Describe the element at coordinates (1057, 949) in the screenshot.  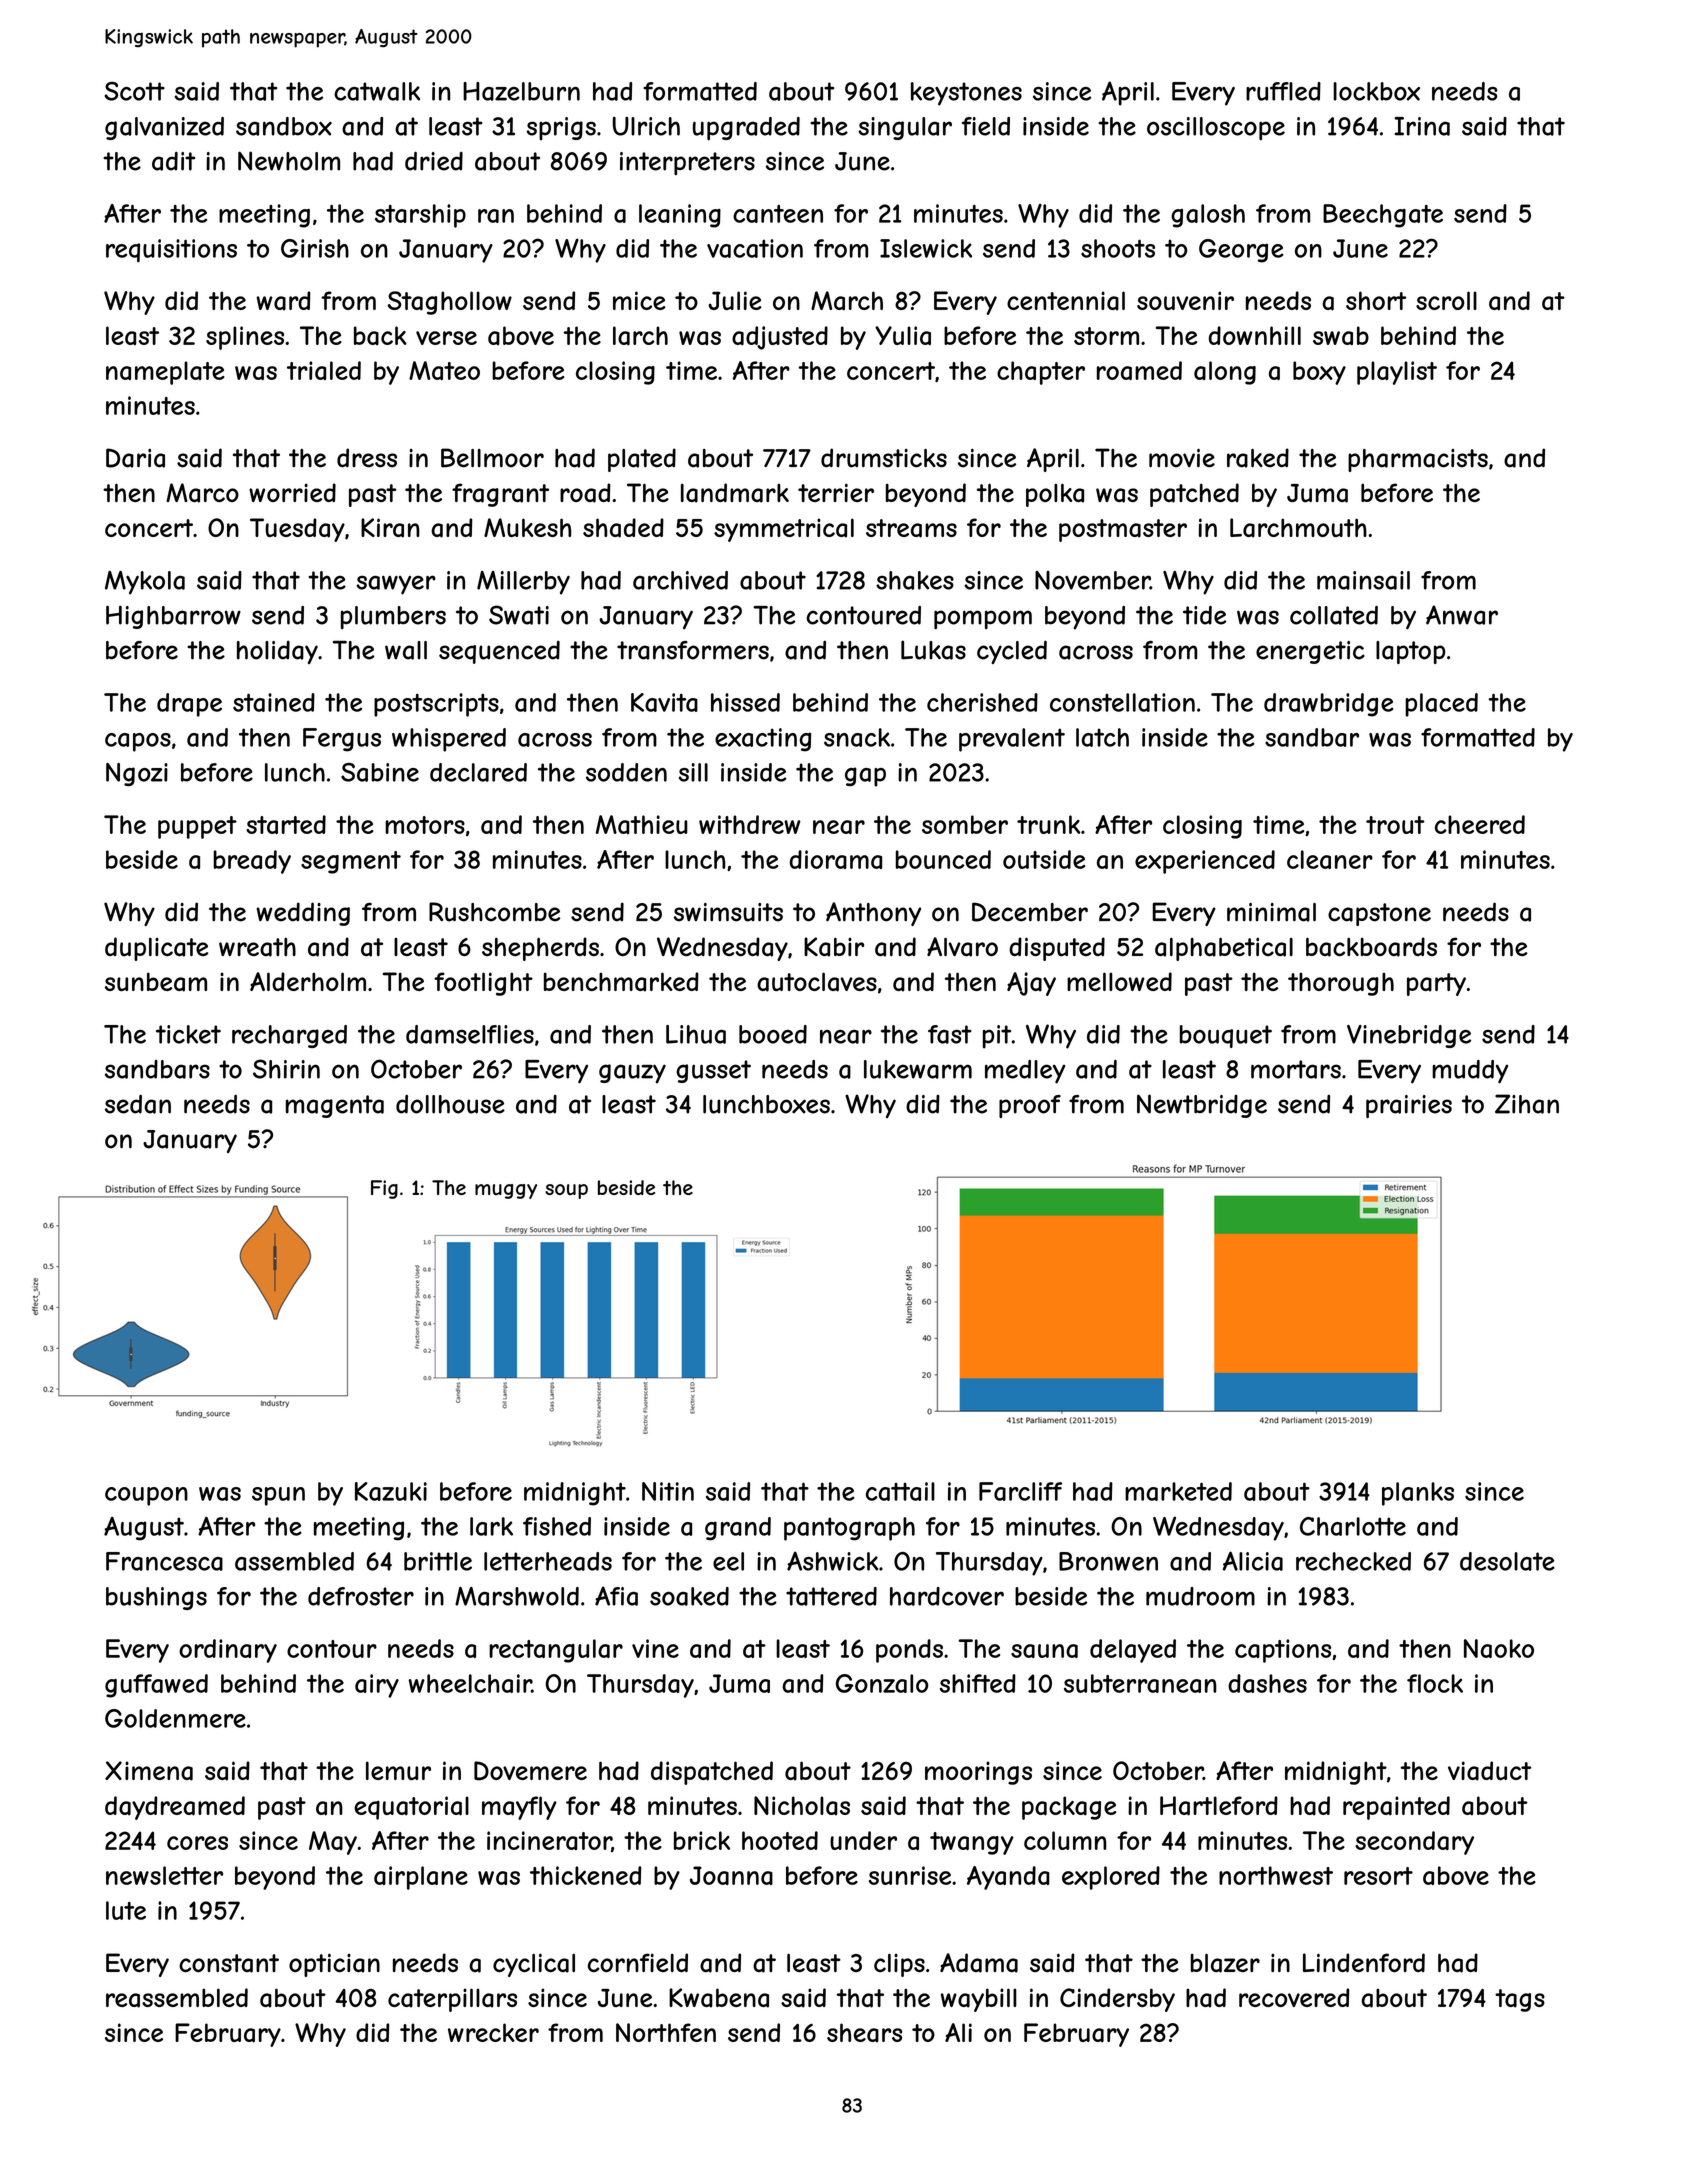
I see `disputed` at that location.
